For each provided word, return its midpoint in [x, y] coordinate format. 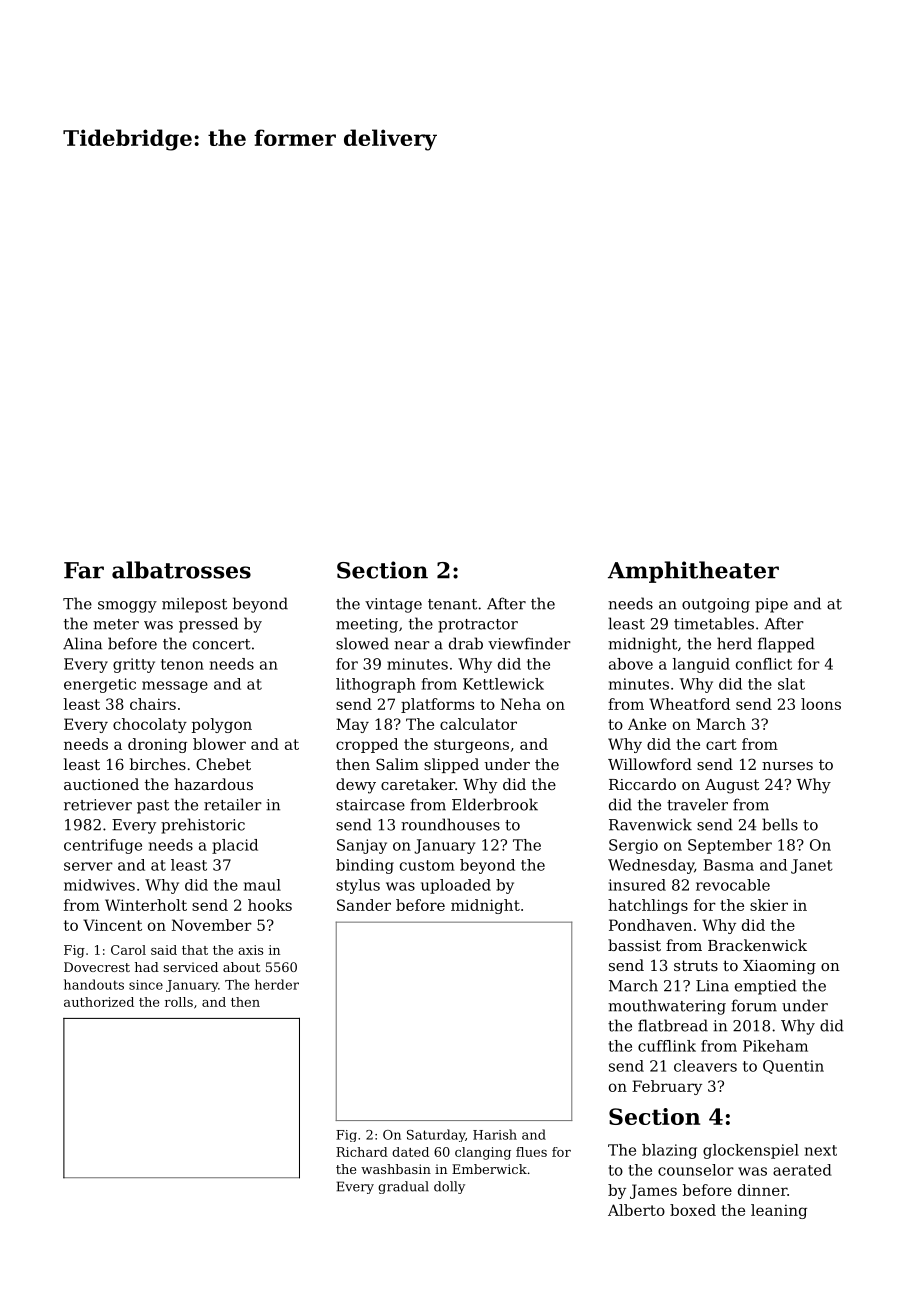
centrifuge [103, 846]
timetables [714, 623]
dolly [449, 1187]
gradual [403, 1187]
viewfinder [529, 643]
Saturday [436, 1135]
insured [637, 885]
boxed [693, 1210]
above [631, 664]
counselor [696, 1170]
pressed [208, 625]
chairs [153, 704]
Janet [812, 866]
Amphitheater [693, 572]
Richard [362, 1152]
